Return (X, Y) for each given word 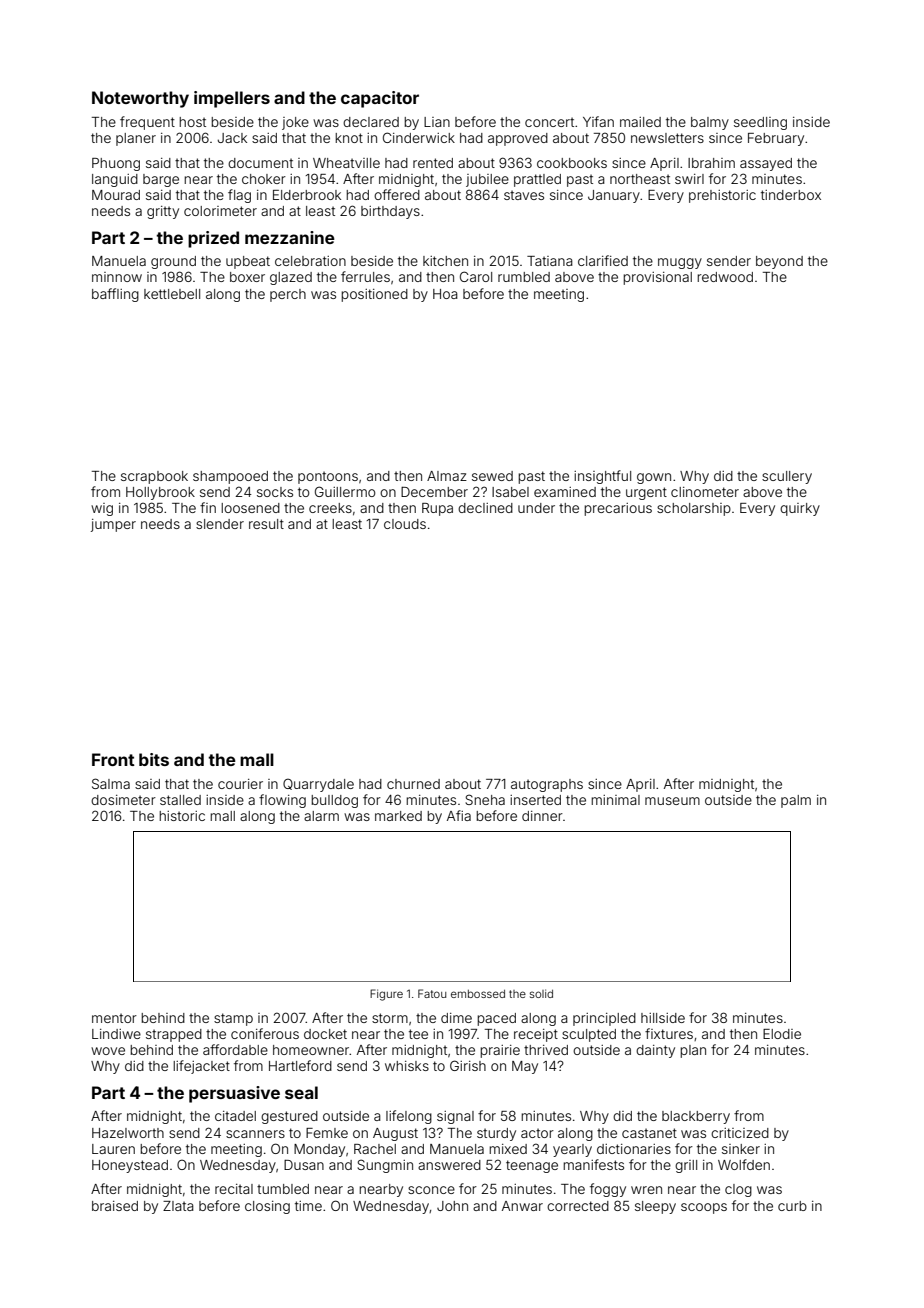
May (525, 1067)
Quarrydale (318, 785)
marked (398, 816)
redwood (725, 277)
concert (549, 122)
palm (796, 801)
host (192, 122)
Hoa (445, 294)
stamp (233, 1019)
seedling (760, 123)
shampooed (230, 477)
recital (234, 1189)
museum (672, 801)
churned (413, 784)
